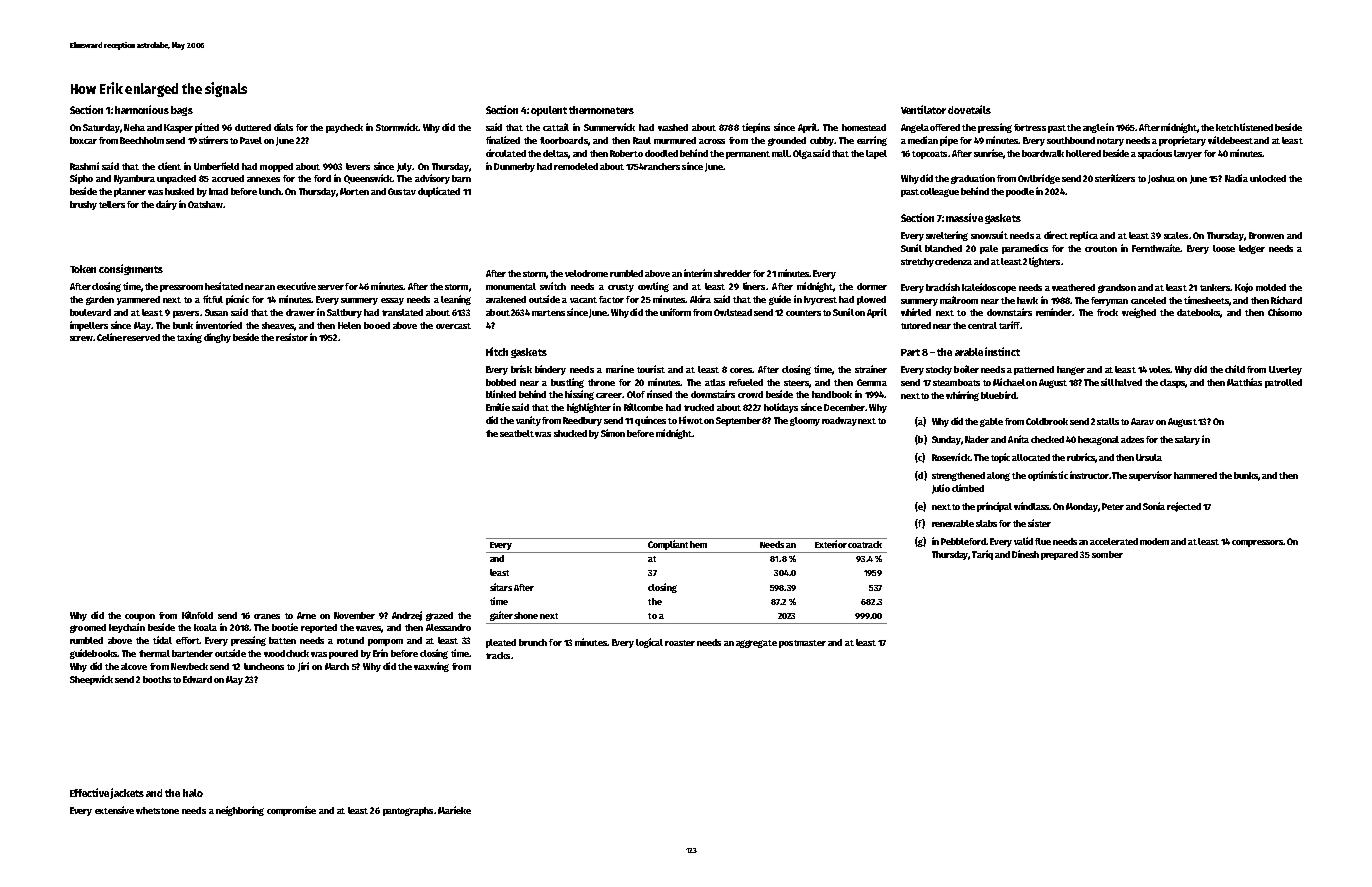 The image size is (1372, 887). What do you see at coordinates (439, 192) in the document?
I see `duplicated` at bounding box center [439, 192].
